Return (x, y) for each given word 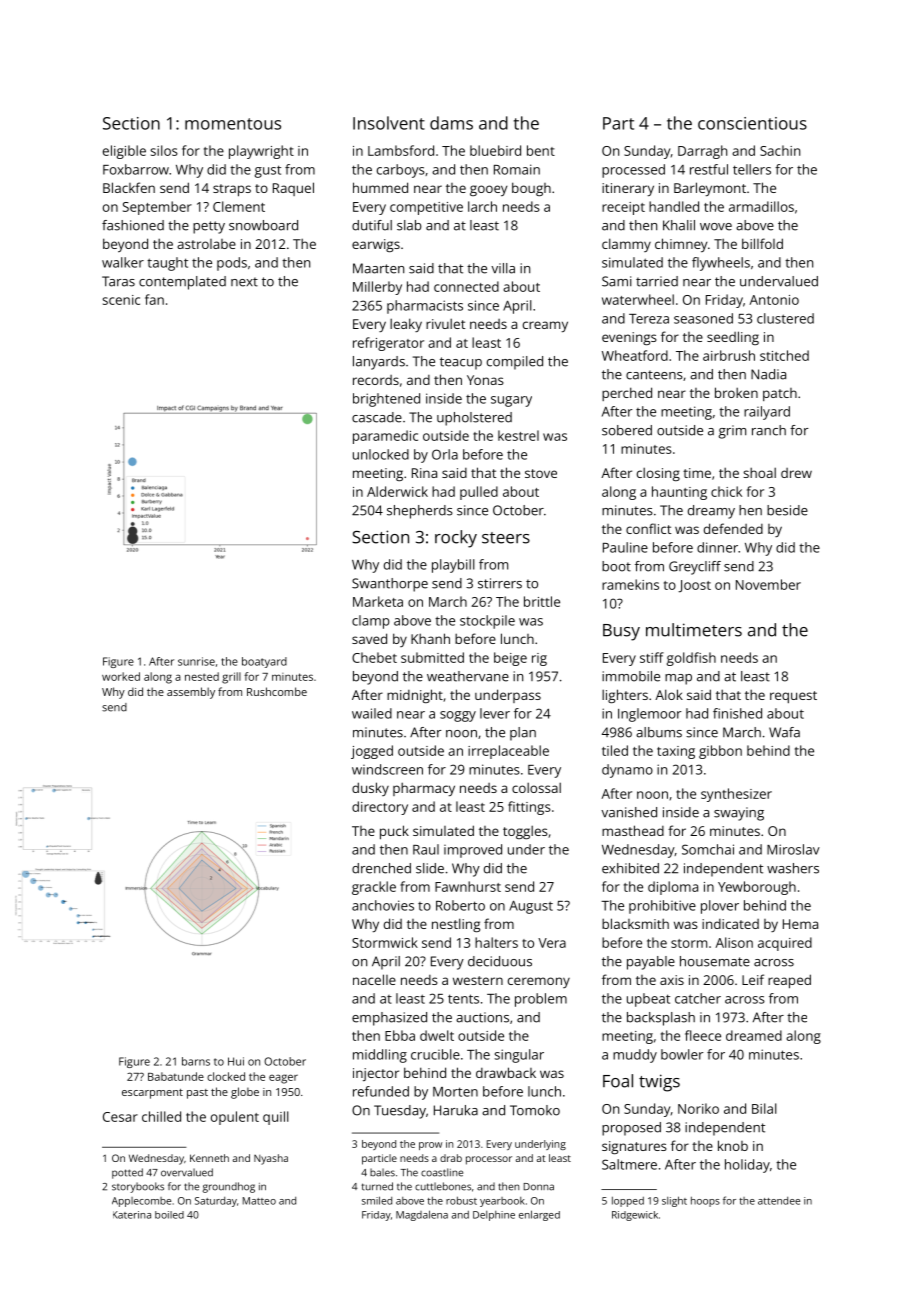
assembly (191, 693)
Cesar (120, 1117)
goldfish (691, 659)
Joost (694, 586)
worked (121, 676)
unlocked (381, 454)
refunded (381, 1091)
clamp (371, 622)
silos (164, 150)
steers (506, 538)
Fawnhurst (468, 886)
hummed (380, 187)
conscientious (752, 123)
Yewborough (757, 888)
